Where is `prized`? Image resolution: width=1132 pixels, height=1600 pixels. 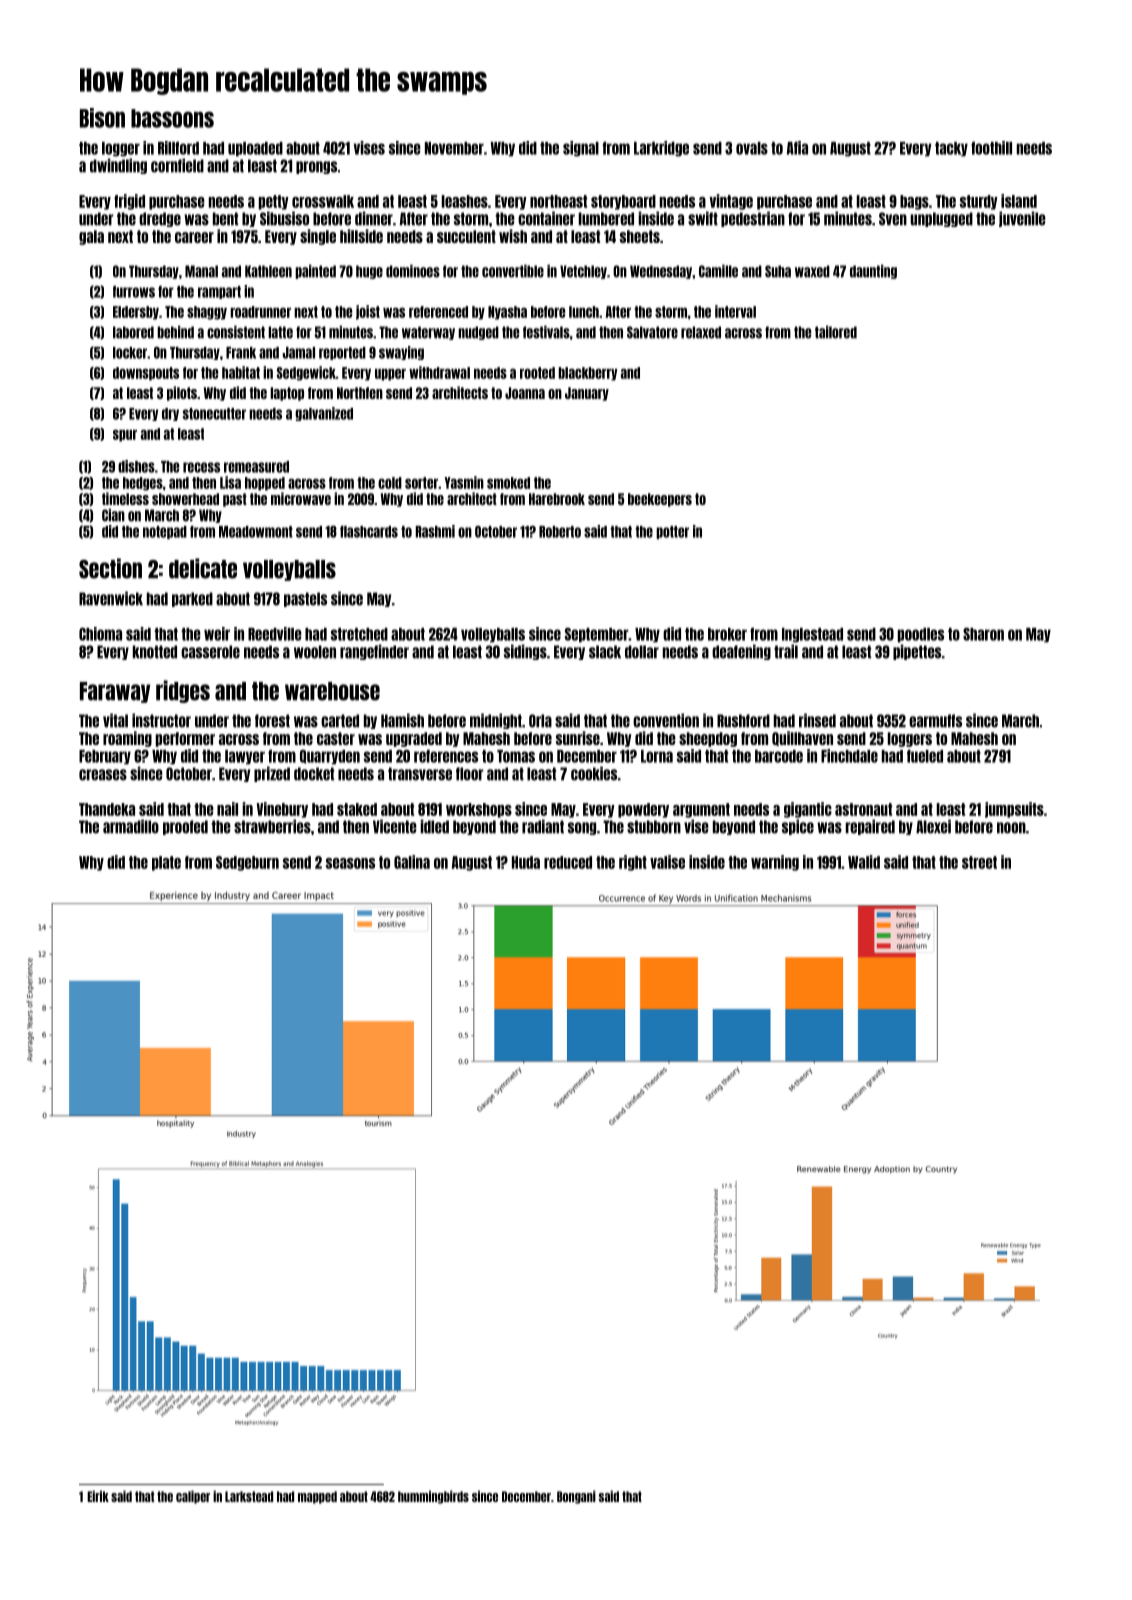 prized is located at coordinates (272, 774).
